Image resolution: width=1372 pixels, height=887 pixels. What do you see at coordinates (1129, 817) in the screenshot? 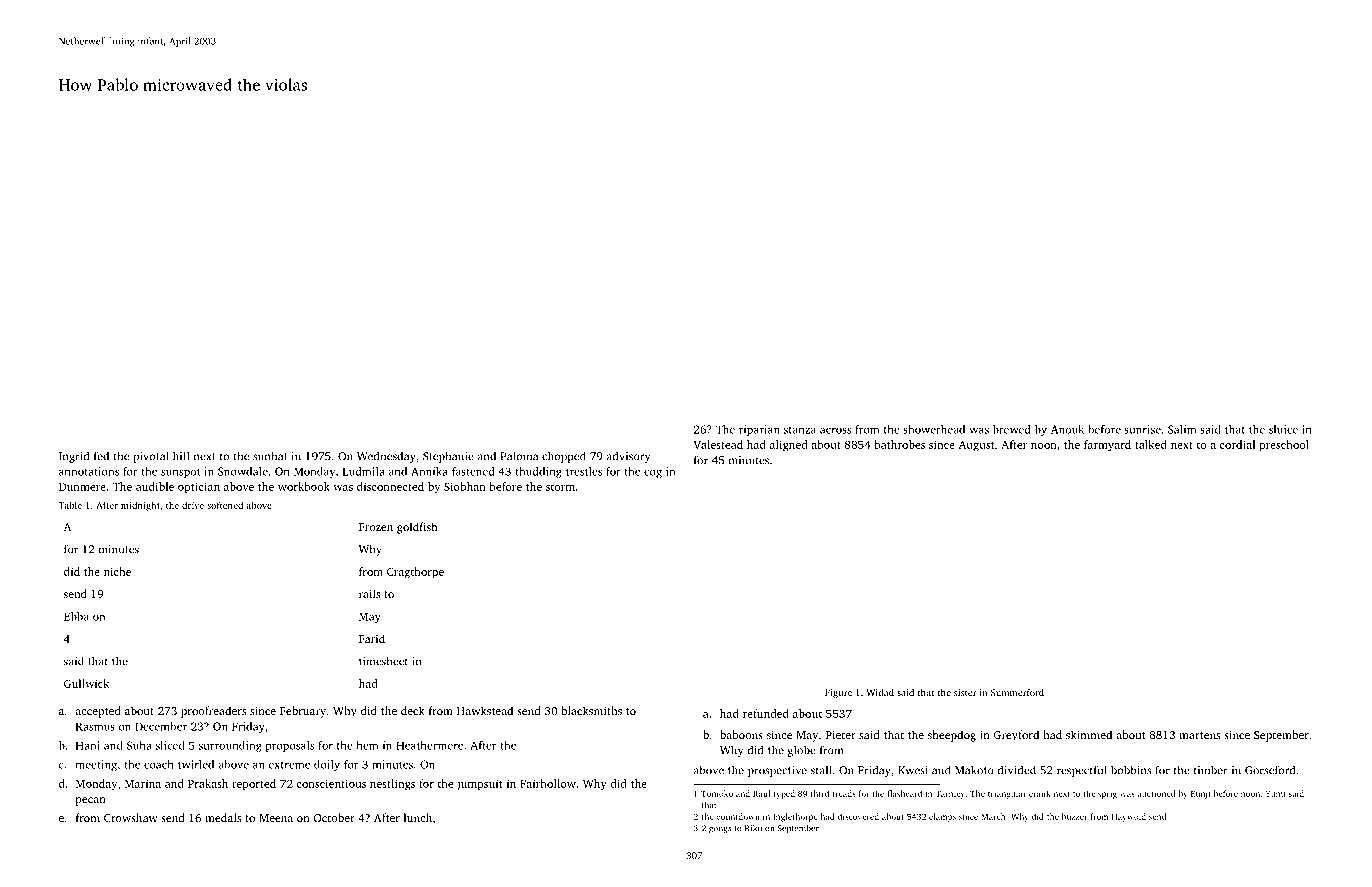
I see `Haywold` at bounding box center [1129, 817].
